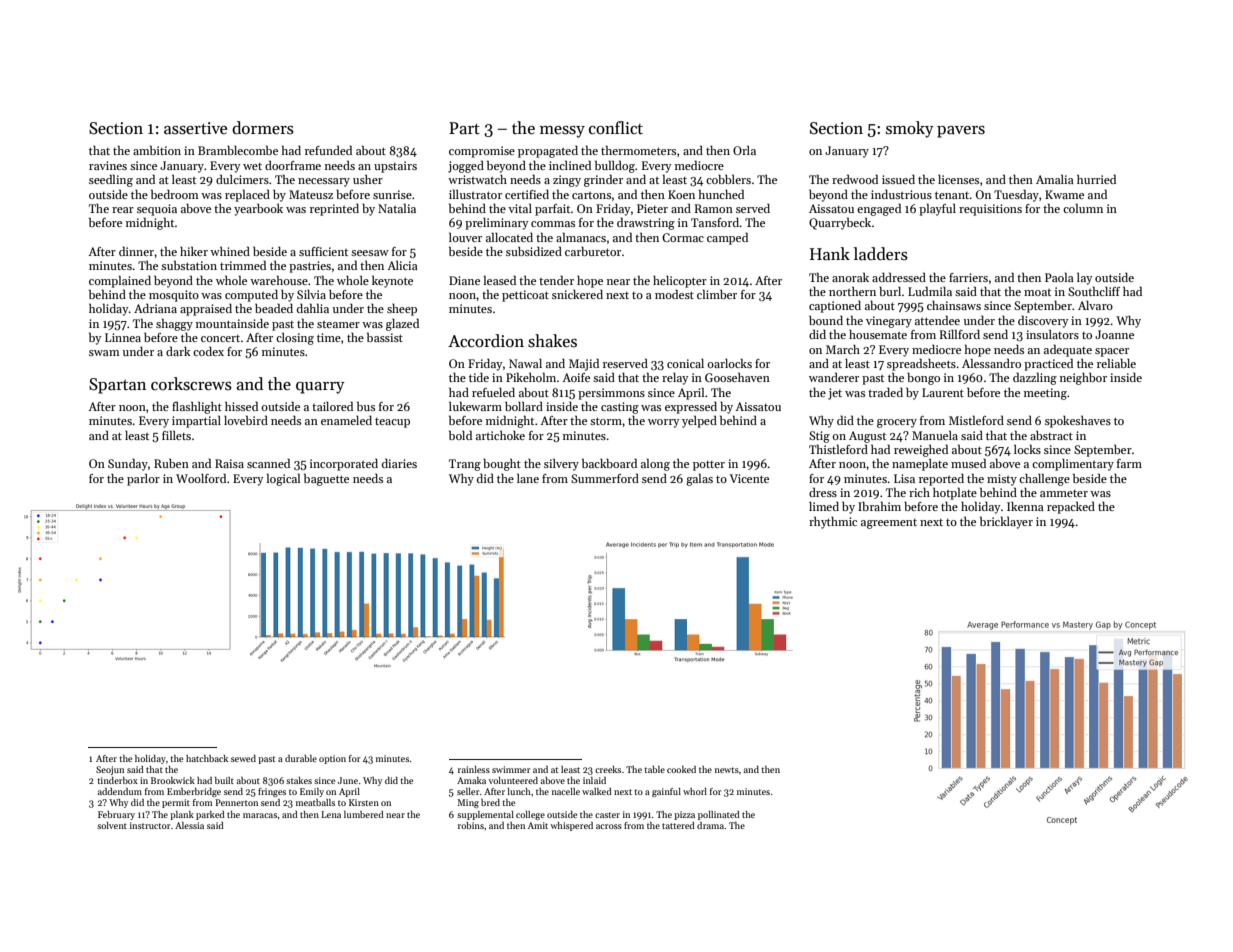 The height and width of the screenshot is (952, 1233). What do you see at coordinates (120, 281) in the screenshot?
I see `complained` at bounding box center [120, 281].
